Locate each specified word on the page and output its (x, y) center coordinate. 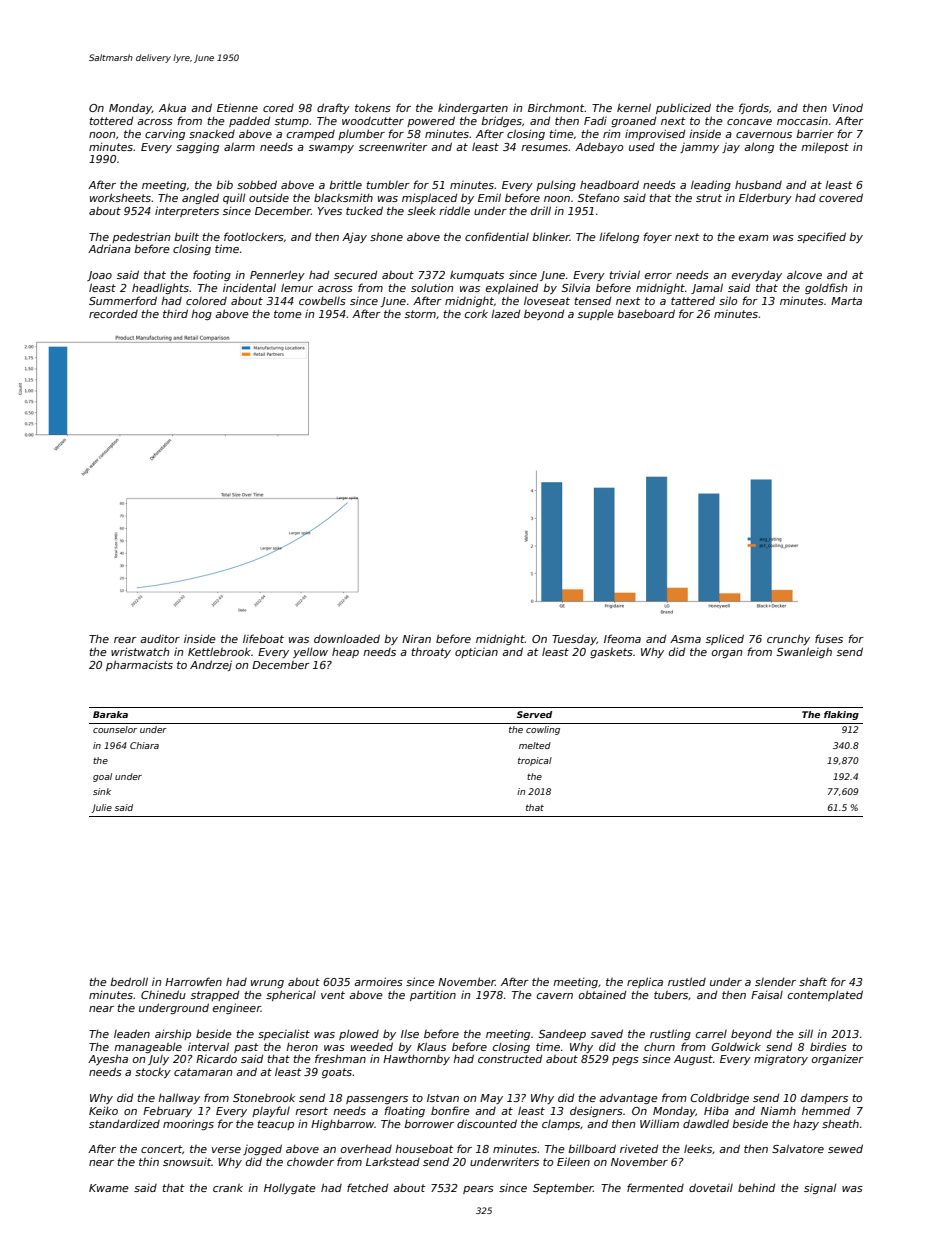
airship (173, 1034)
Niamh (778, 1110)
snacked (212, 134)
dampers (824, 1098)
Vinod (848, 107)
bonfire (450, 1110)
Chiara (144, 745)
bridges (501, 121)
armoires (378, 981)
